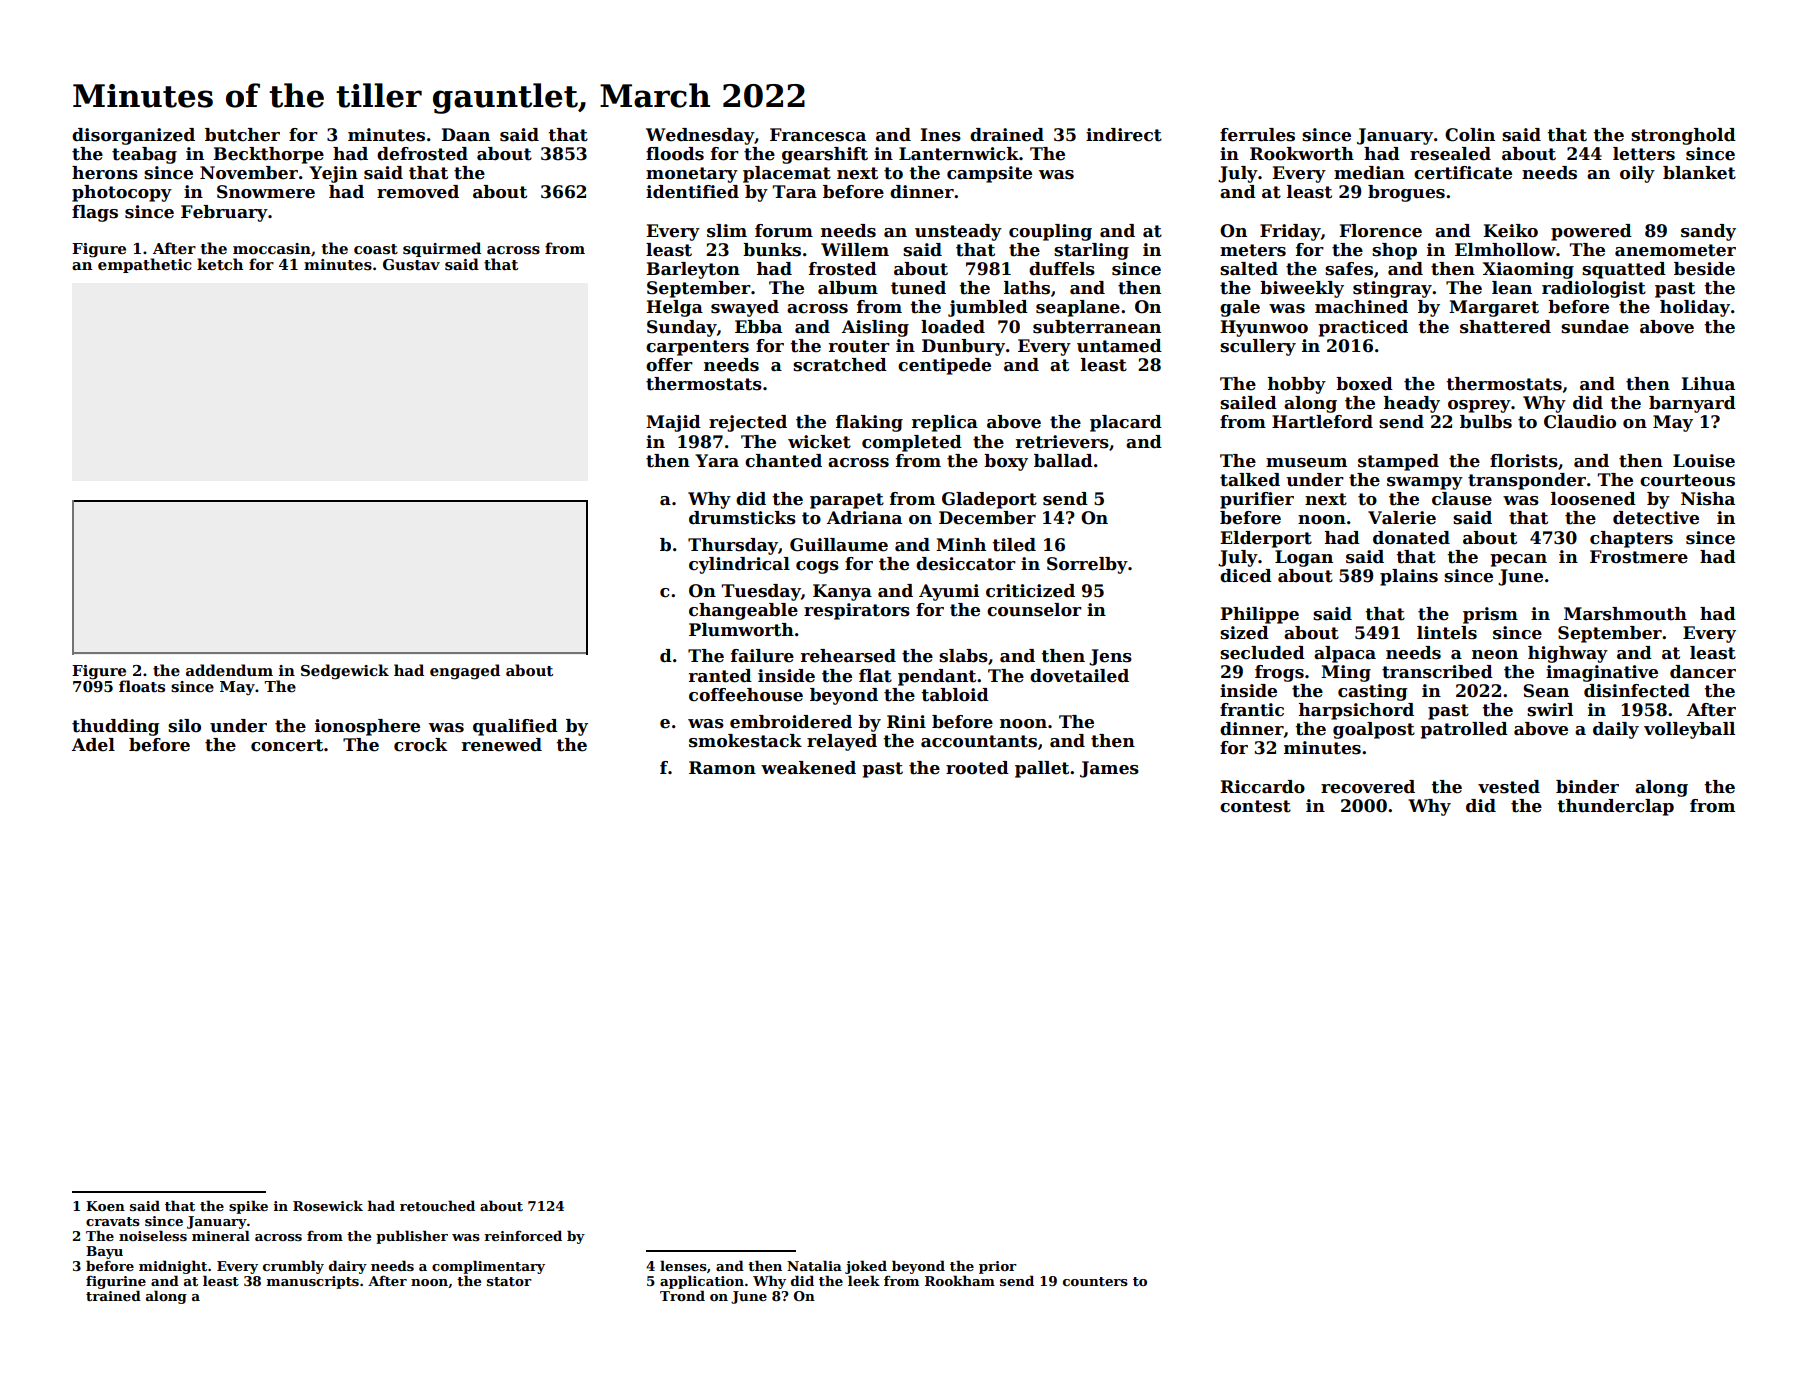 This page has width=1808, height=1397. Describe the element at coordinates (1109, 769) in the page. I see `James` at that location.
